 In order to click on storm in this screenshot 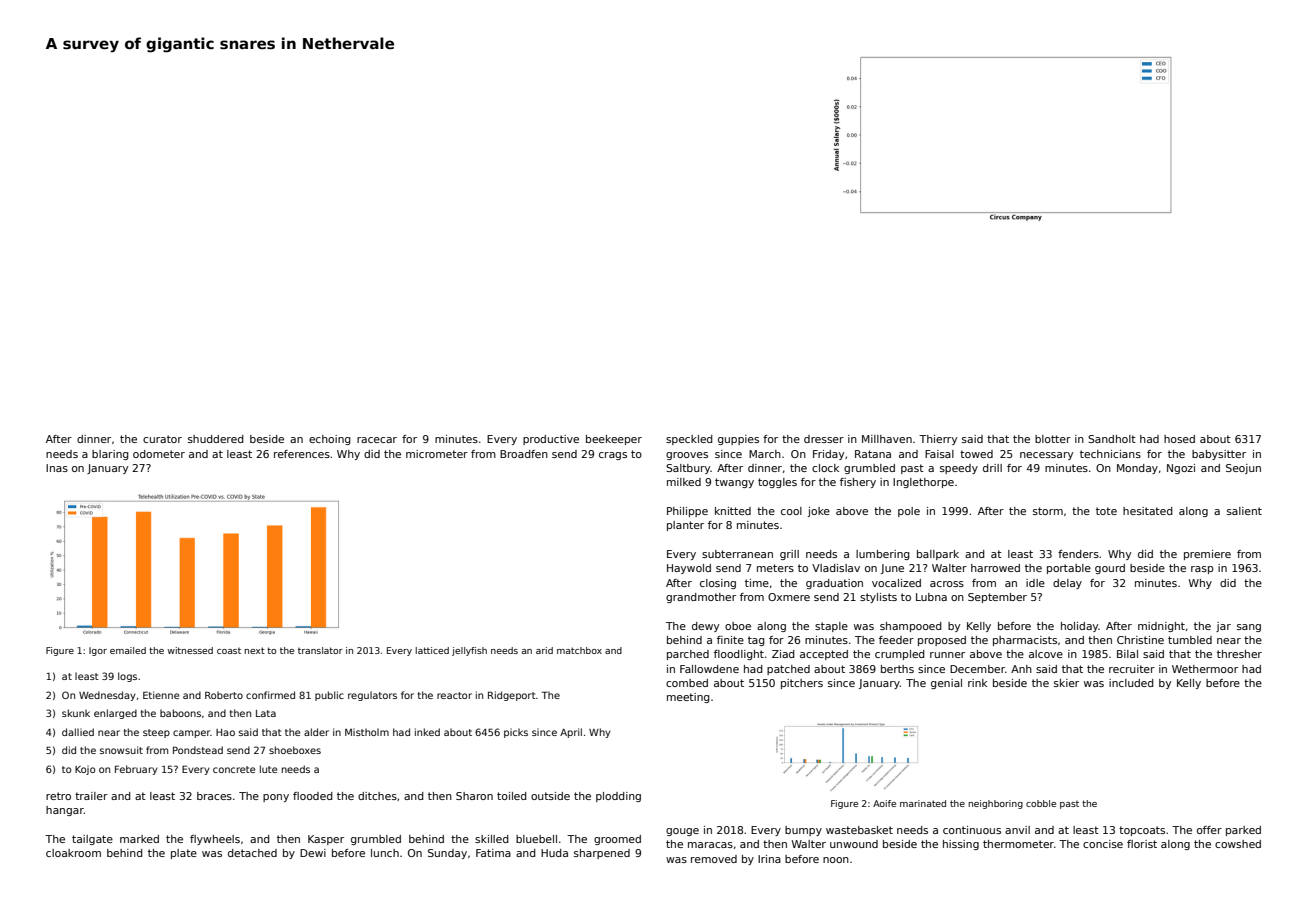, I will do `click(1048, 511)`.
